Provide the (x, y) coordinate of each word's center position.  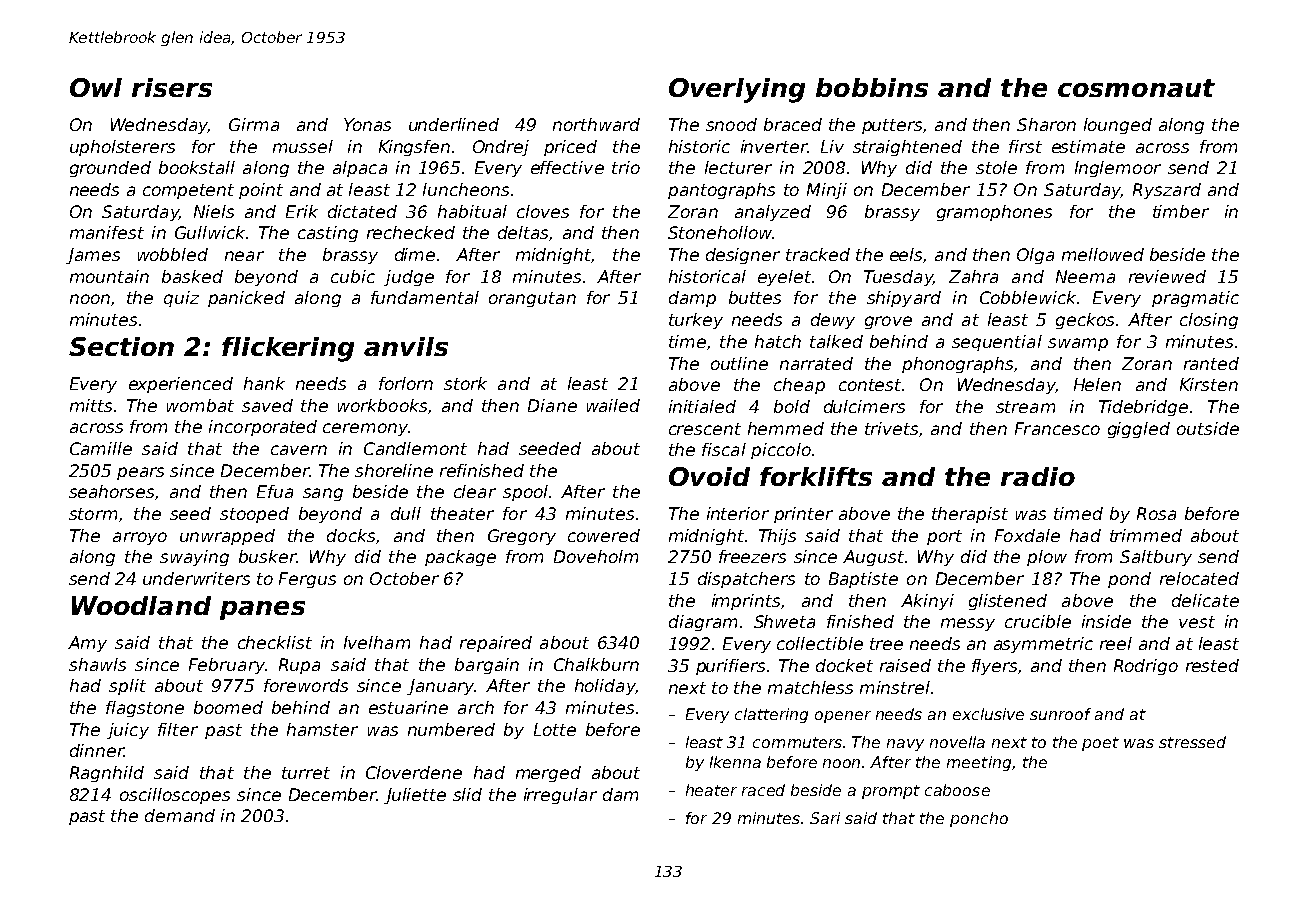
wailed (613, 405)
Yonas (367, 124)
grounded (110, 169)
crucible (1038, 621)
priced (570, 148)
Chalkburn (596, 664)
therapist (970, 515)
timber (1181, 211)
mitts (91, 405)
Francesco (1057, 428)
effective (567, 167)
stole (996, 167)
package (460, 558)
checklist (275, 642)
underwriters (196, 578)
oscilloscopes (175, 796)
